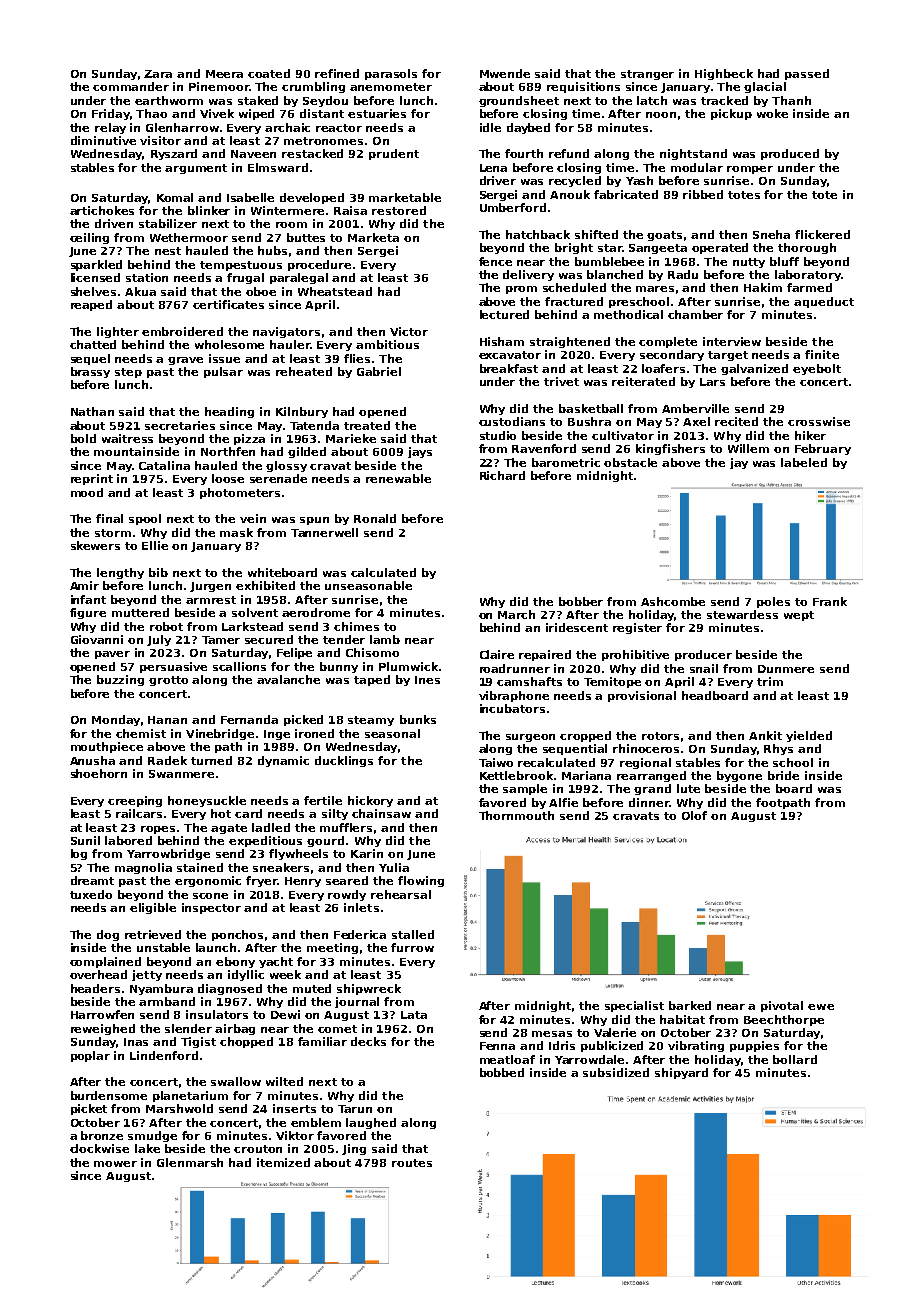 The height and width of the document is (1308, 924). I want to click on gourd, so click(325, 841).
